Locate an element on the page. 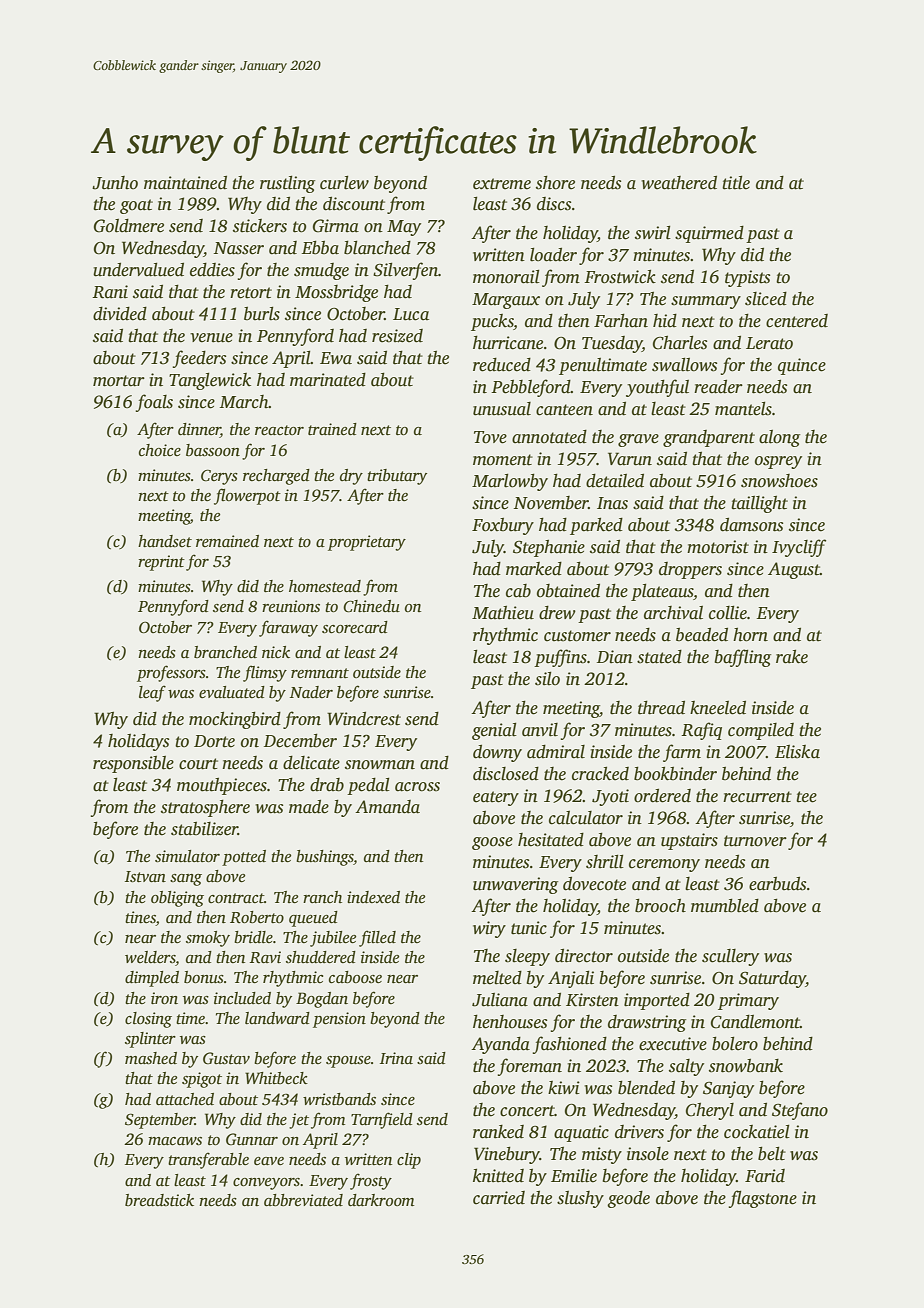 The height and width of the document is (1308, 924). Istvan is located at coordinates (145, 877).
